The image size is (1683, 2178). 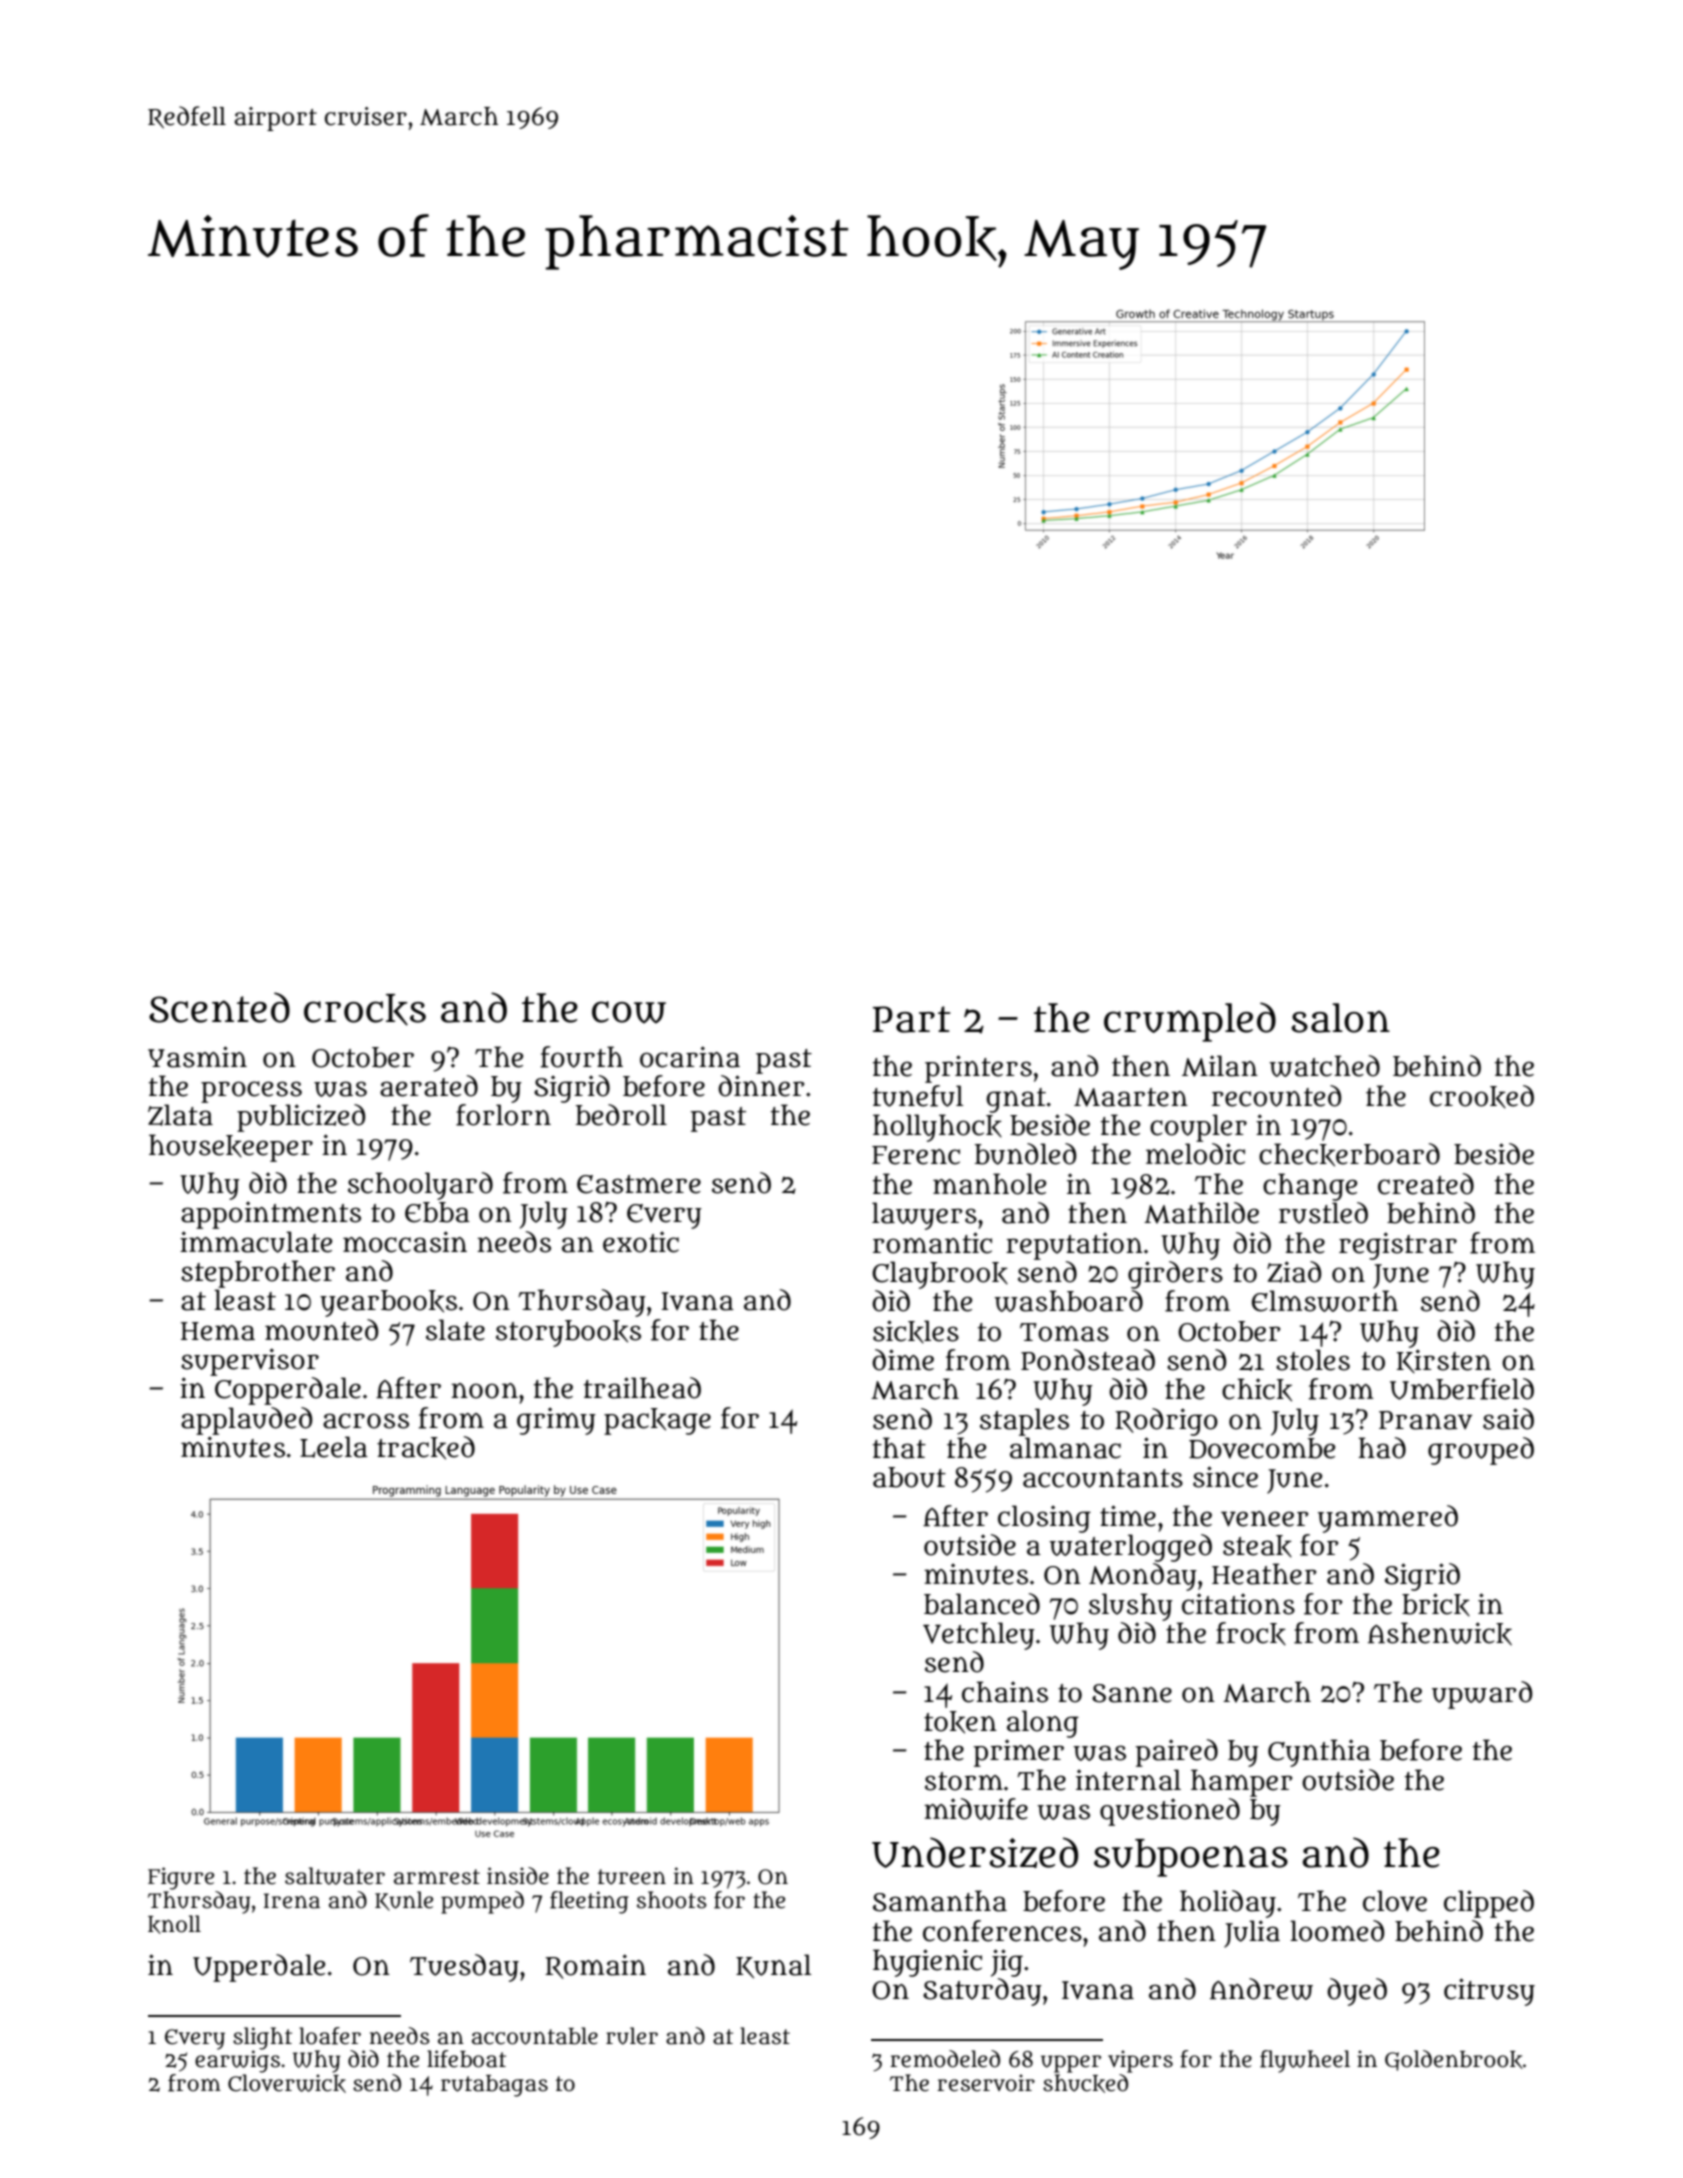 What do you see at coordinates (1313, 1360) in the image?
I see `stoles` at bounding box center [1313, 1360].
